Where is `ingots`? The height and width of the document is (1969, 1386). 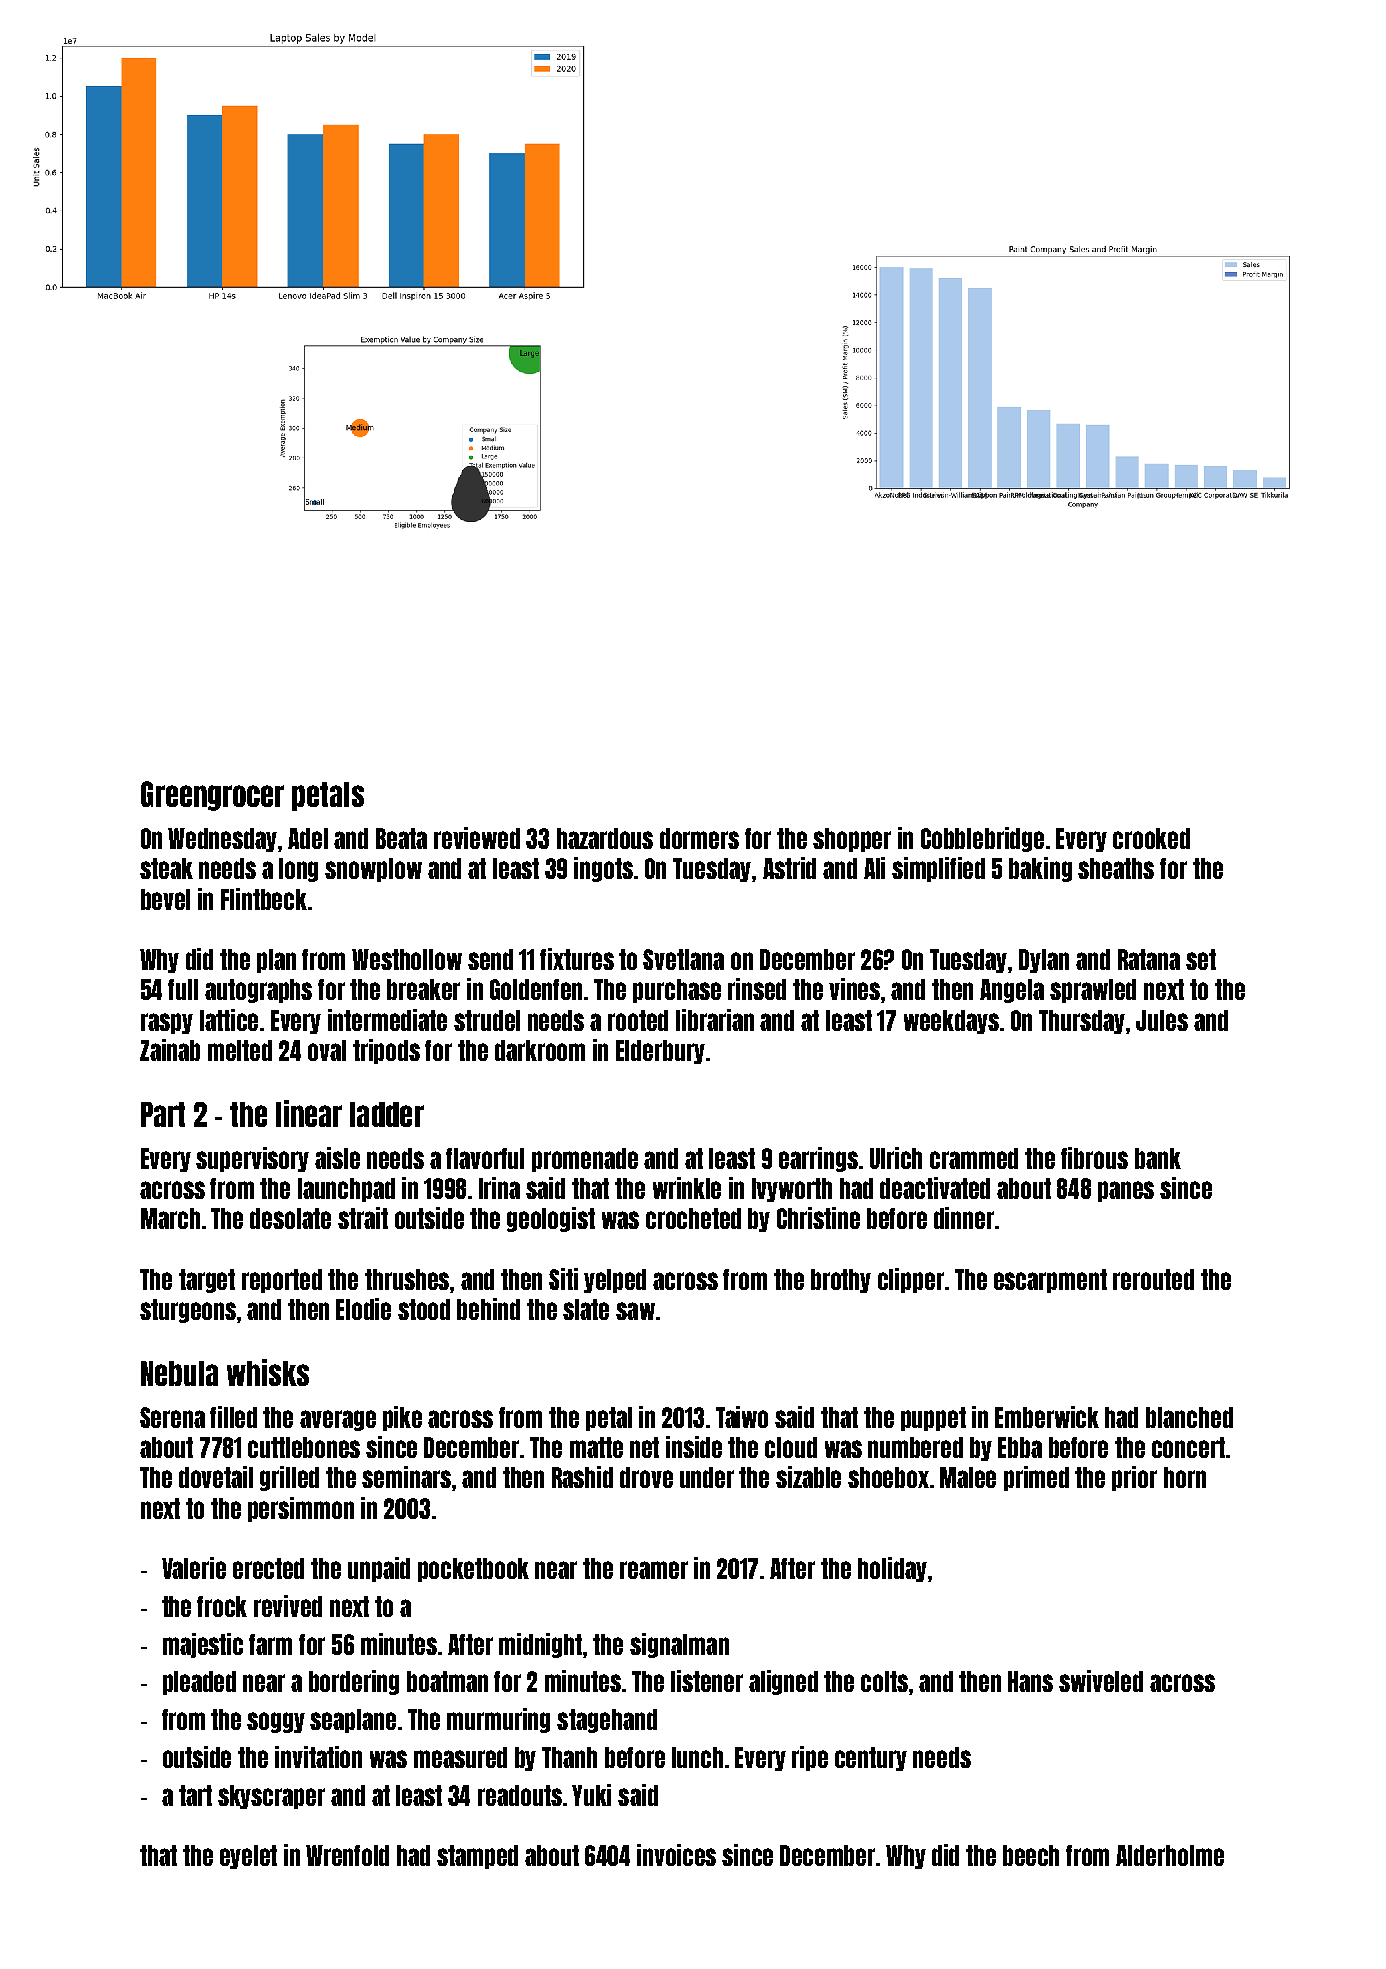
ingots is located at coordinates (603, 869).
